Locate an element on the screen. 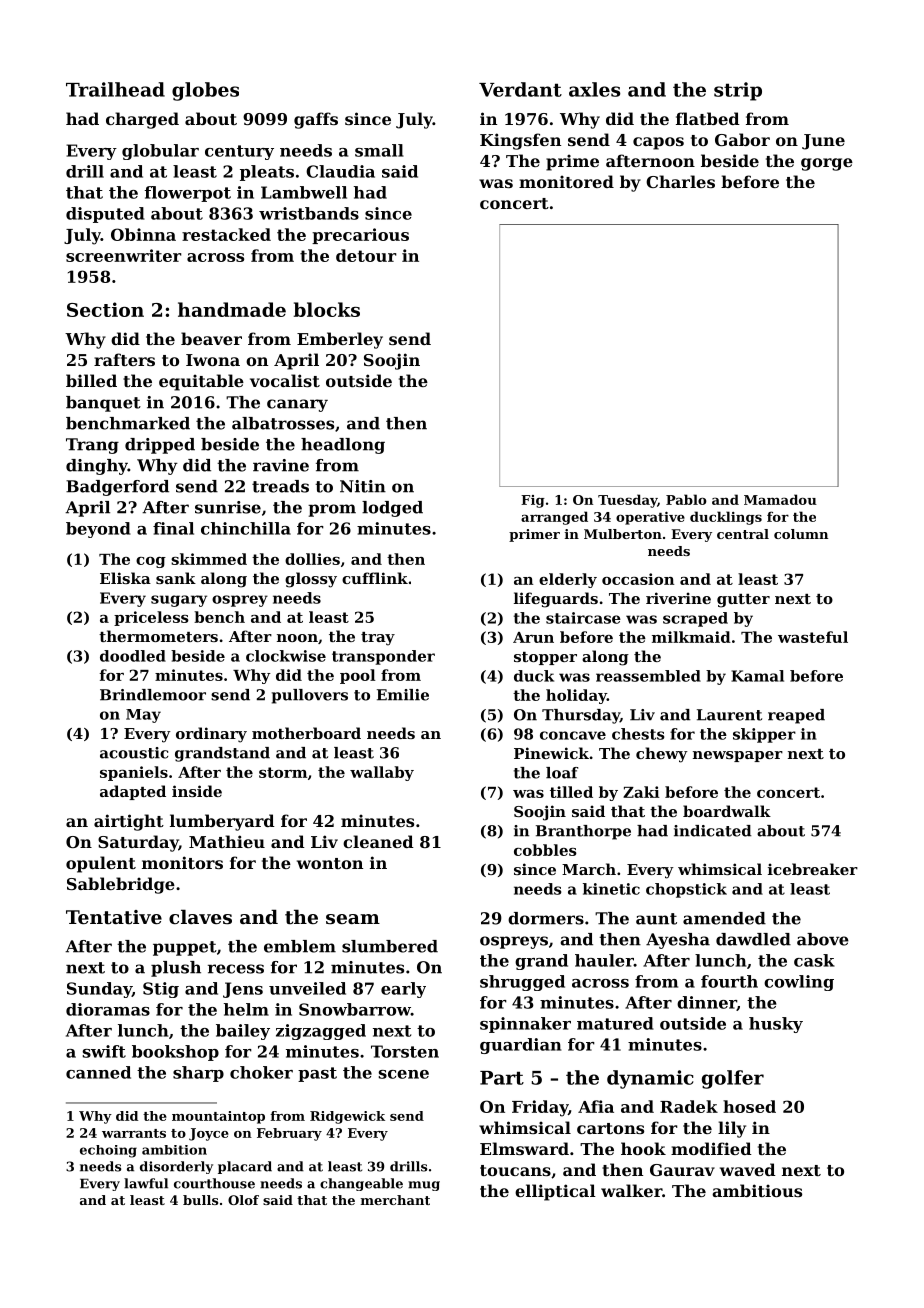 This screenshot has width=924, height=1308. Charles is located at coordinates (680, 181).
